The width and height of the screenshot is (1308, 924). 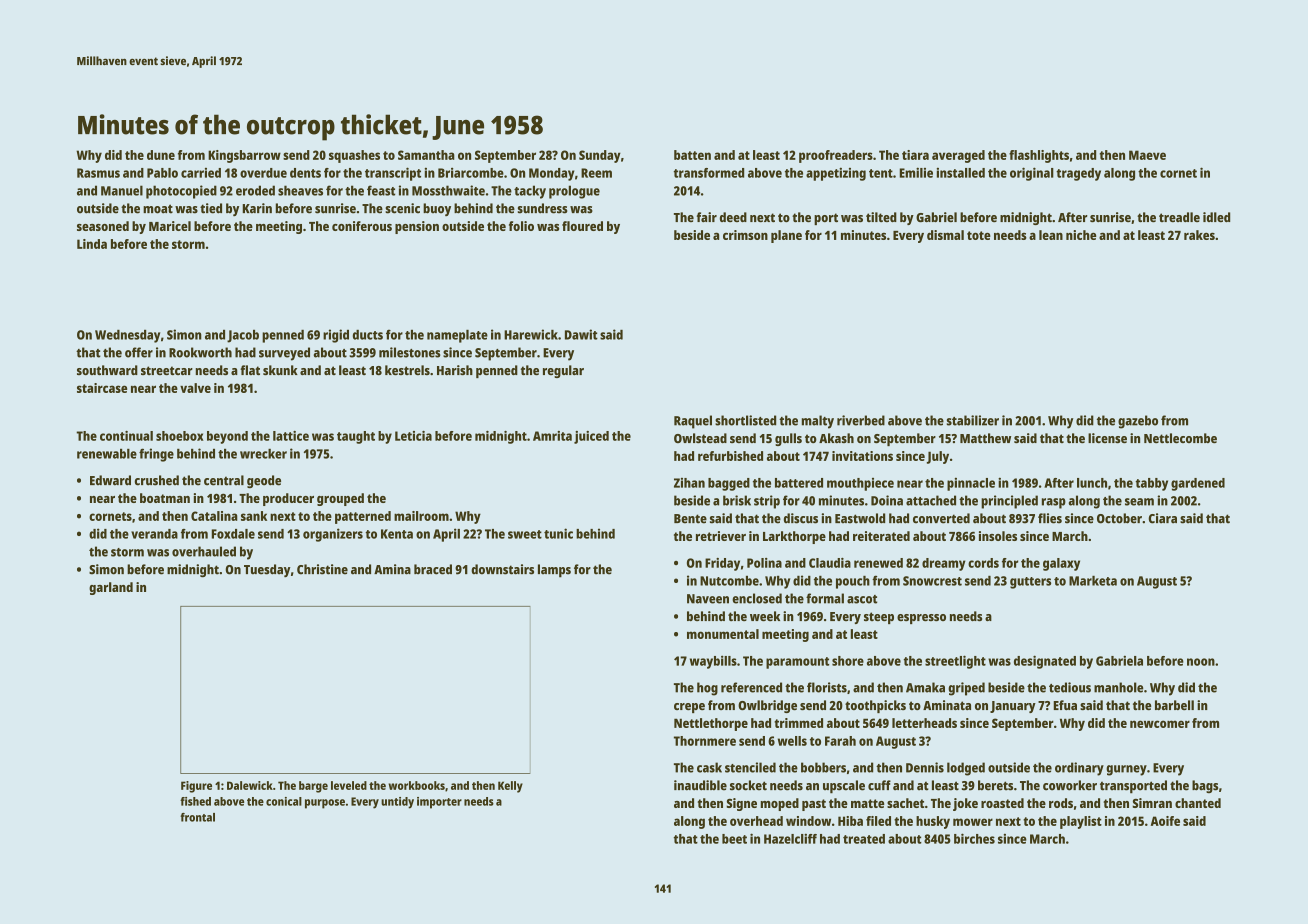 I want to click on coniferous, so click(x=362, y=226).
